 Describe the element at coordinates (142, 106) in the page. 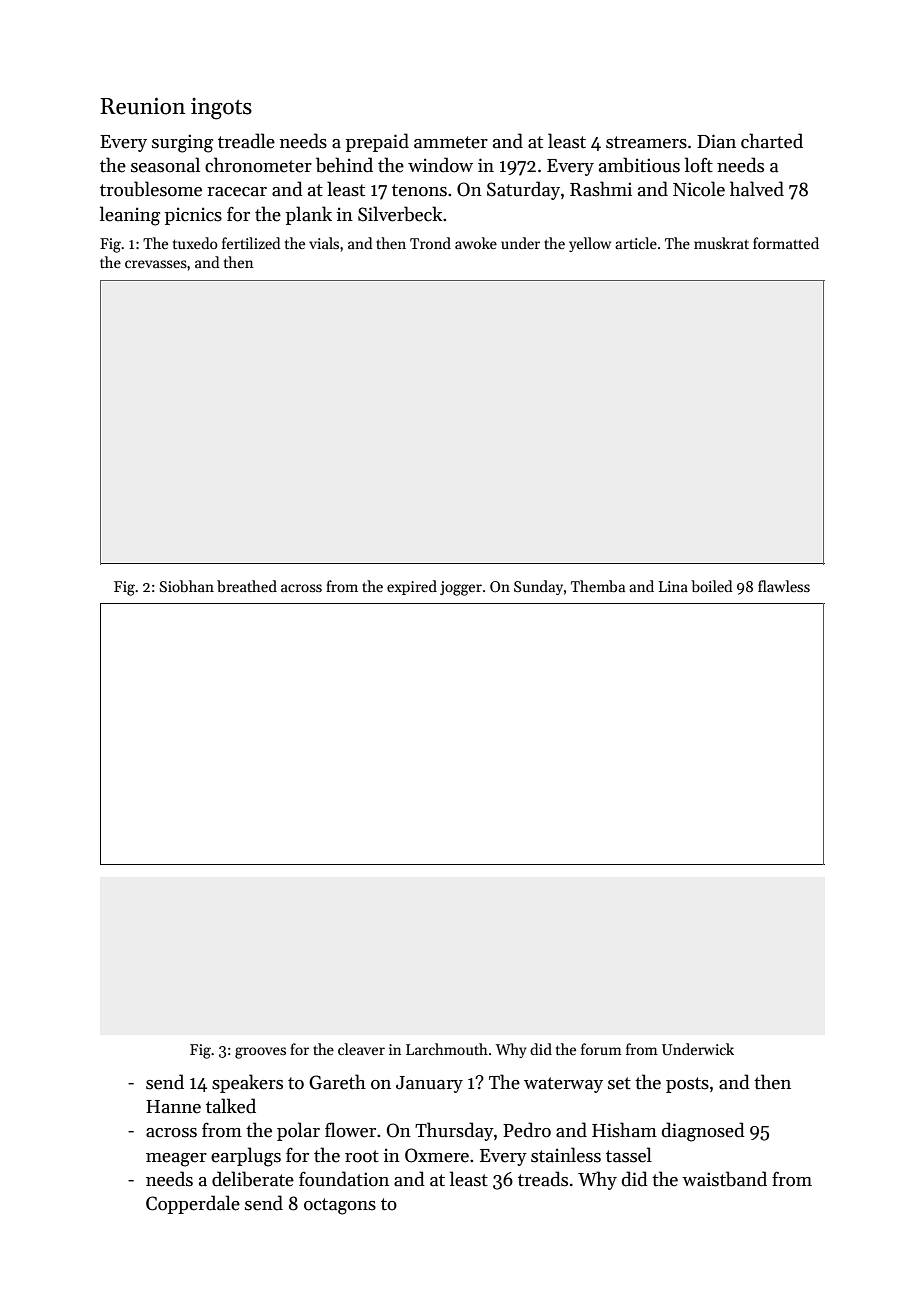

I see `Reunion` at that location.
